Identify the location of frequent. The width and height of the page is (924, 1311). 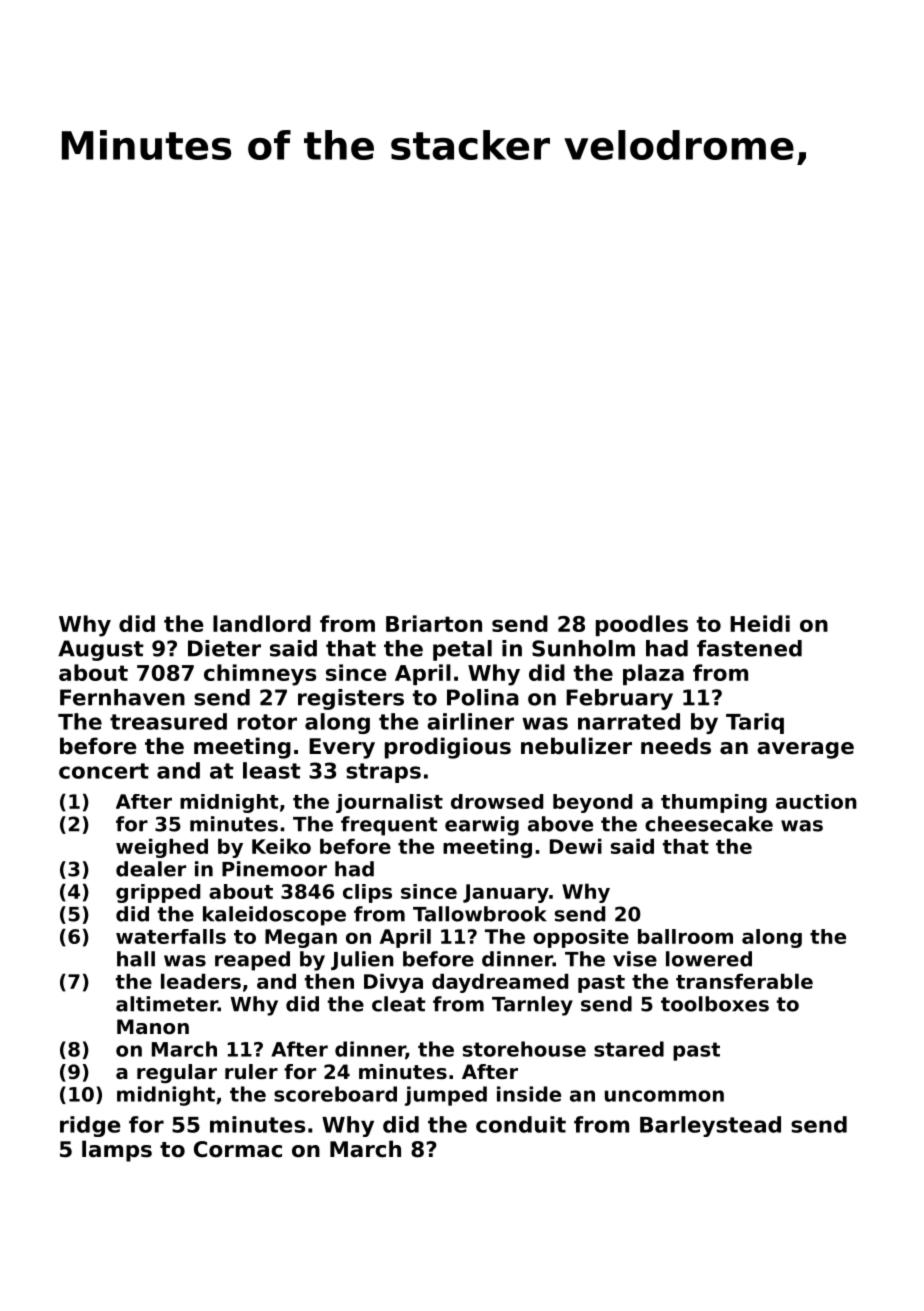
(389, 826).
